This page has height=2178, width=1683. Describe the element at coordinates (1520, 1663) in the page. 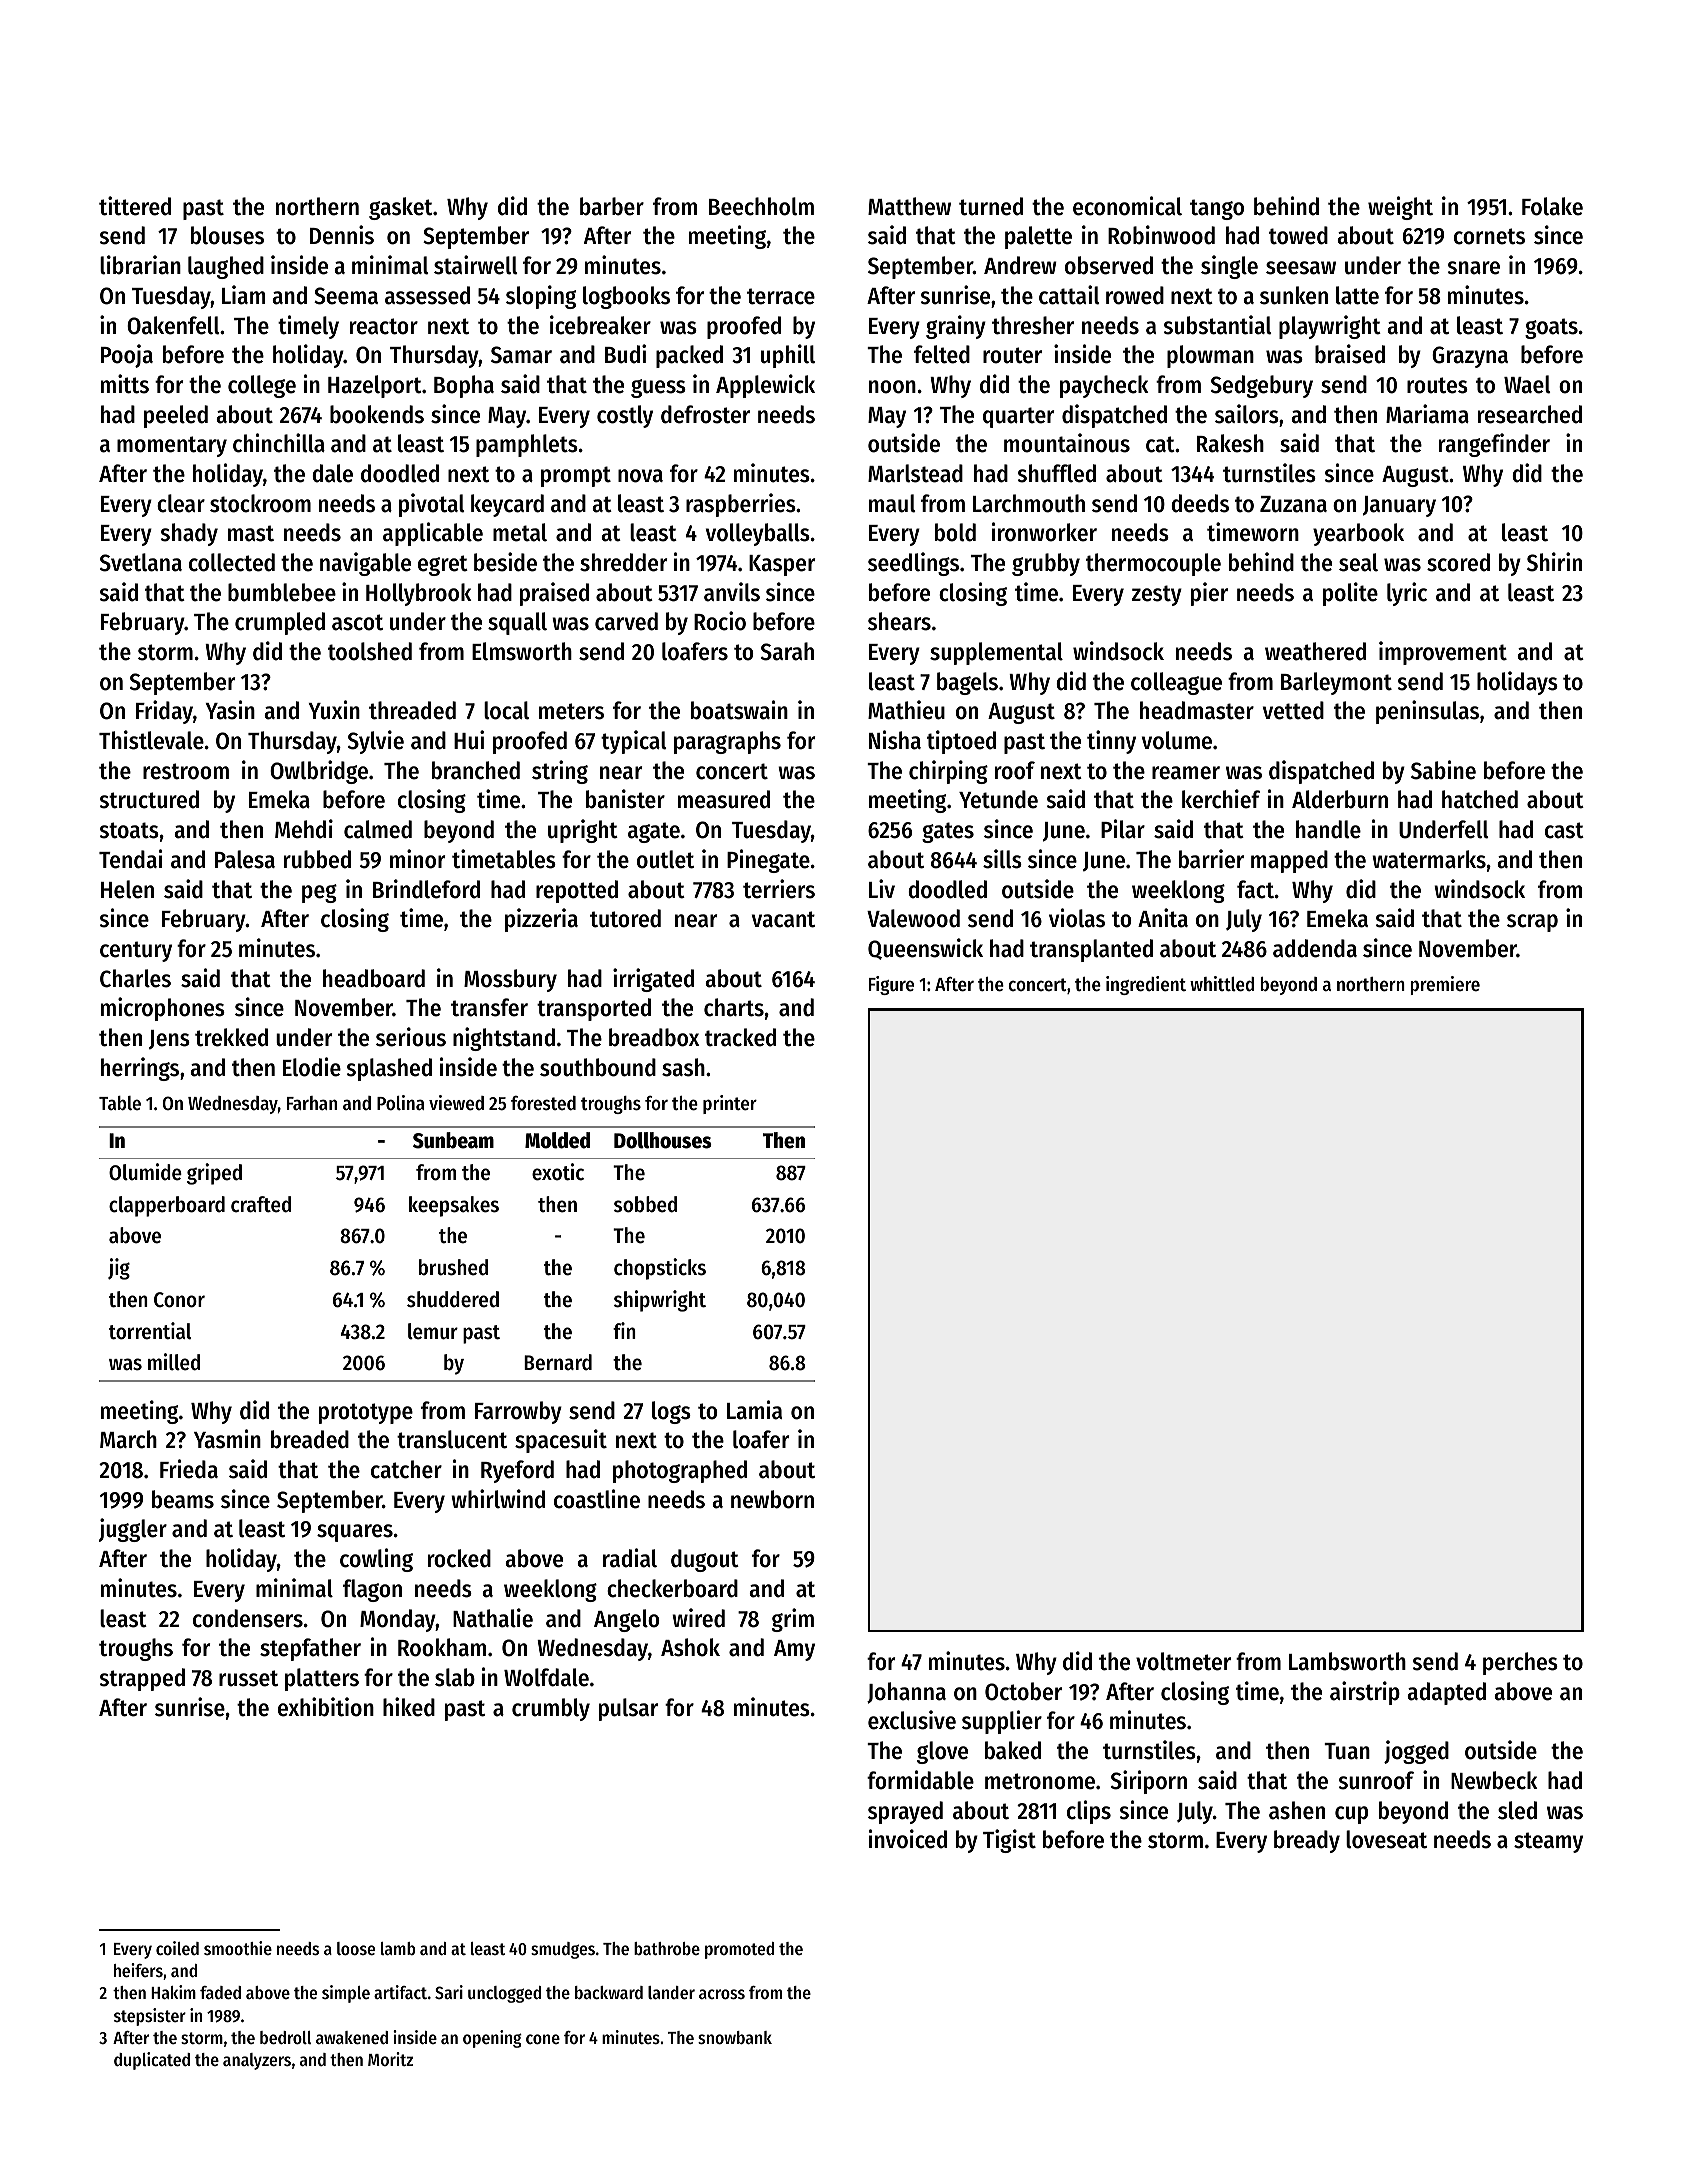

I see `perches` at that location.
